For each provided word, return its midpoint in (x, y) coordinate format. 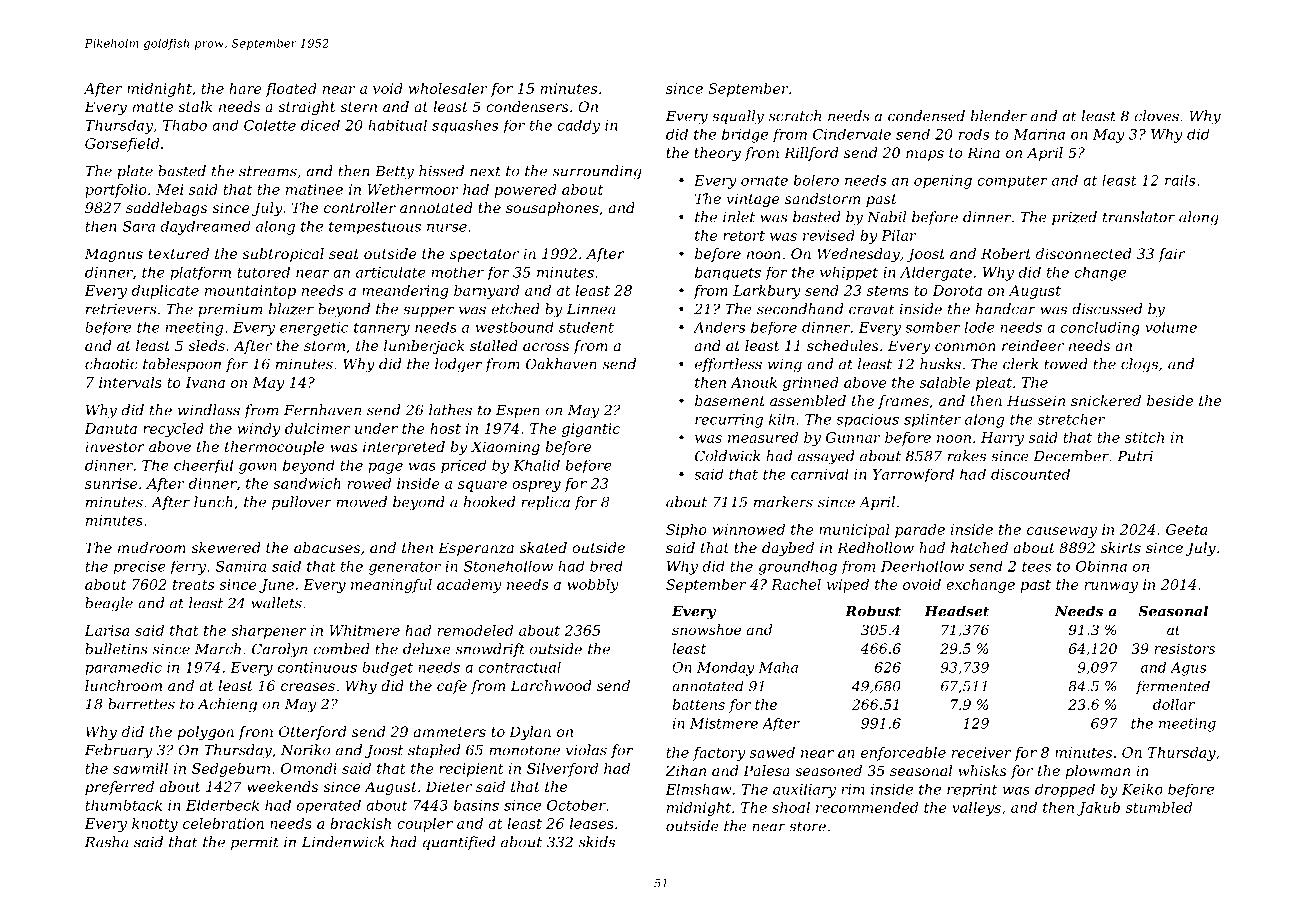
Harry (1002, 439)
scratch (795, 116)
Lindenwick (343, 842)
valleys (976, 809)
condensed (926, 116)
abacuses (327, 547)
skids (597, 842)
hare (245, 88)
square (482, 486)
